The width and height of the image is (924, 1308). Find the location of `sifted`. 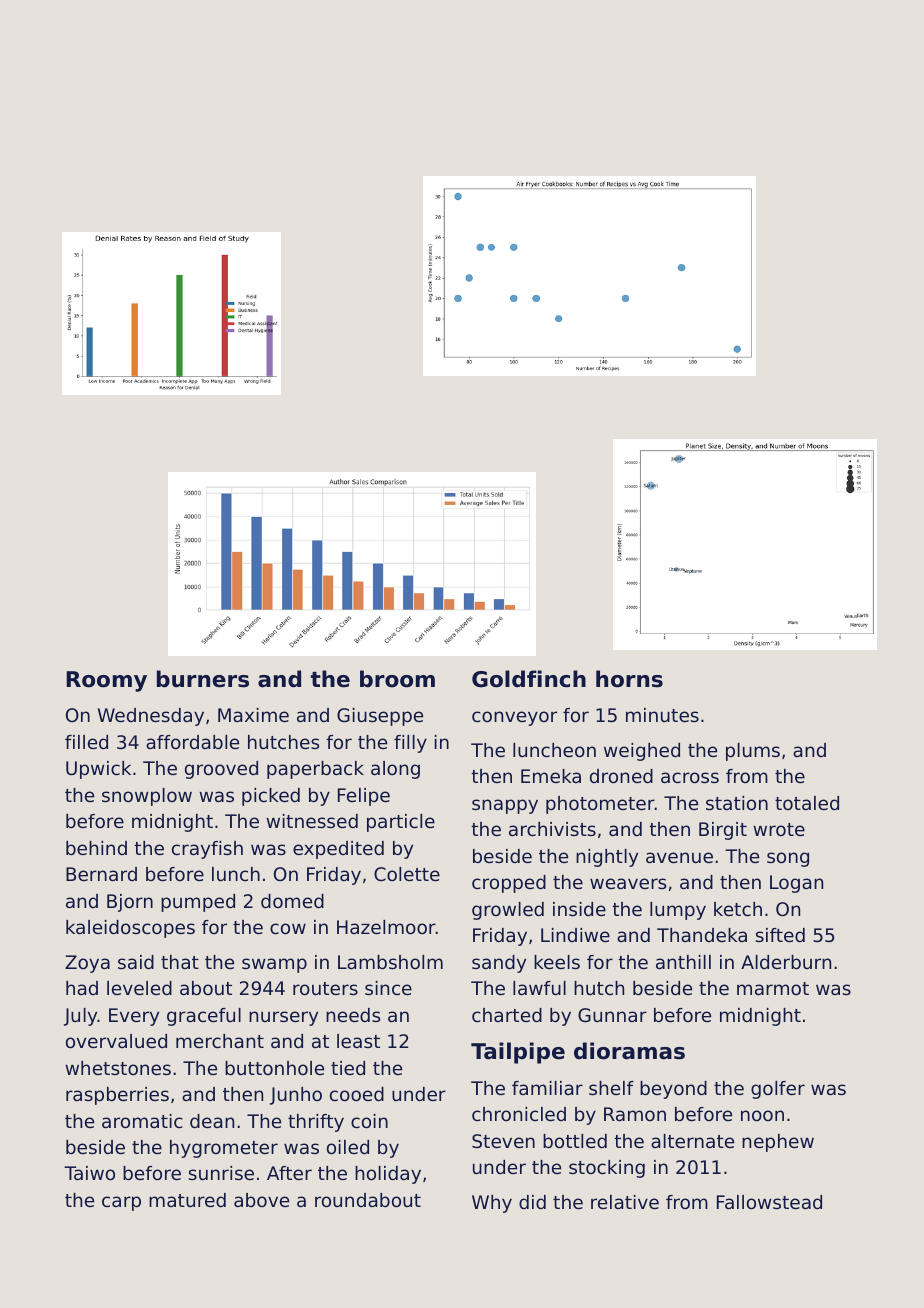

sifted is located at coordinates (780, 935).
